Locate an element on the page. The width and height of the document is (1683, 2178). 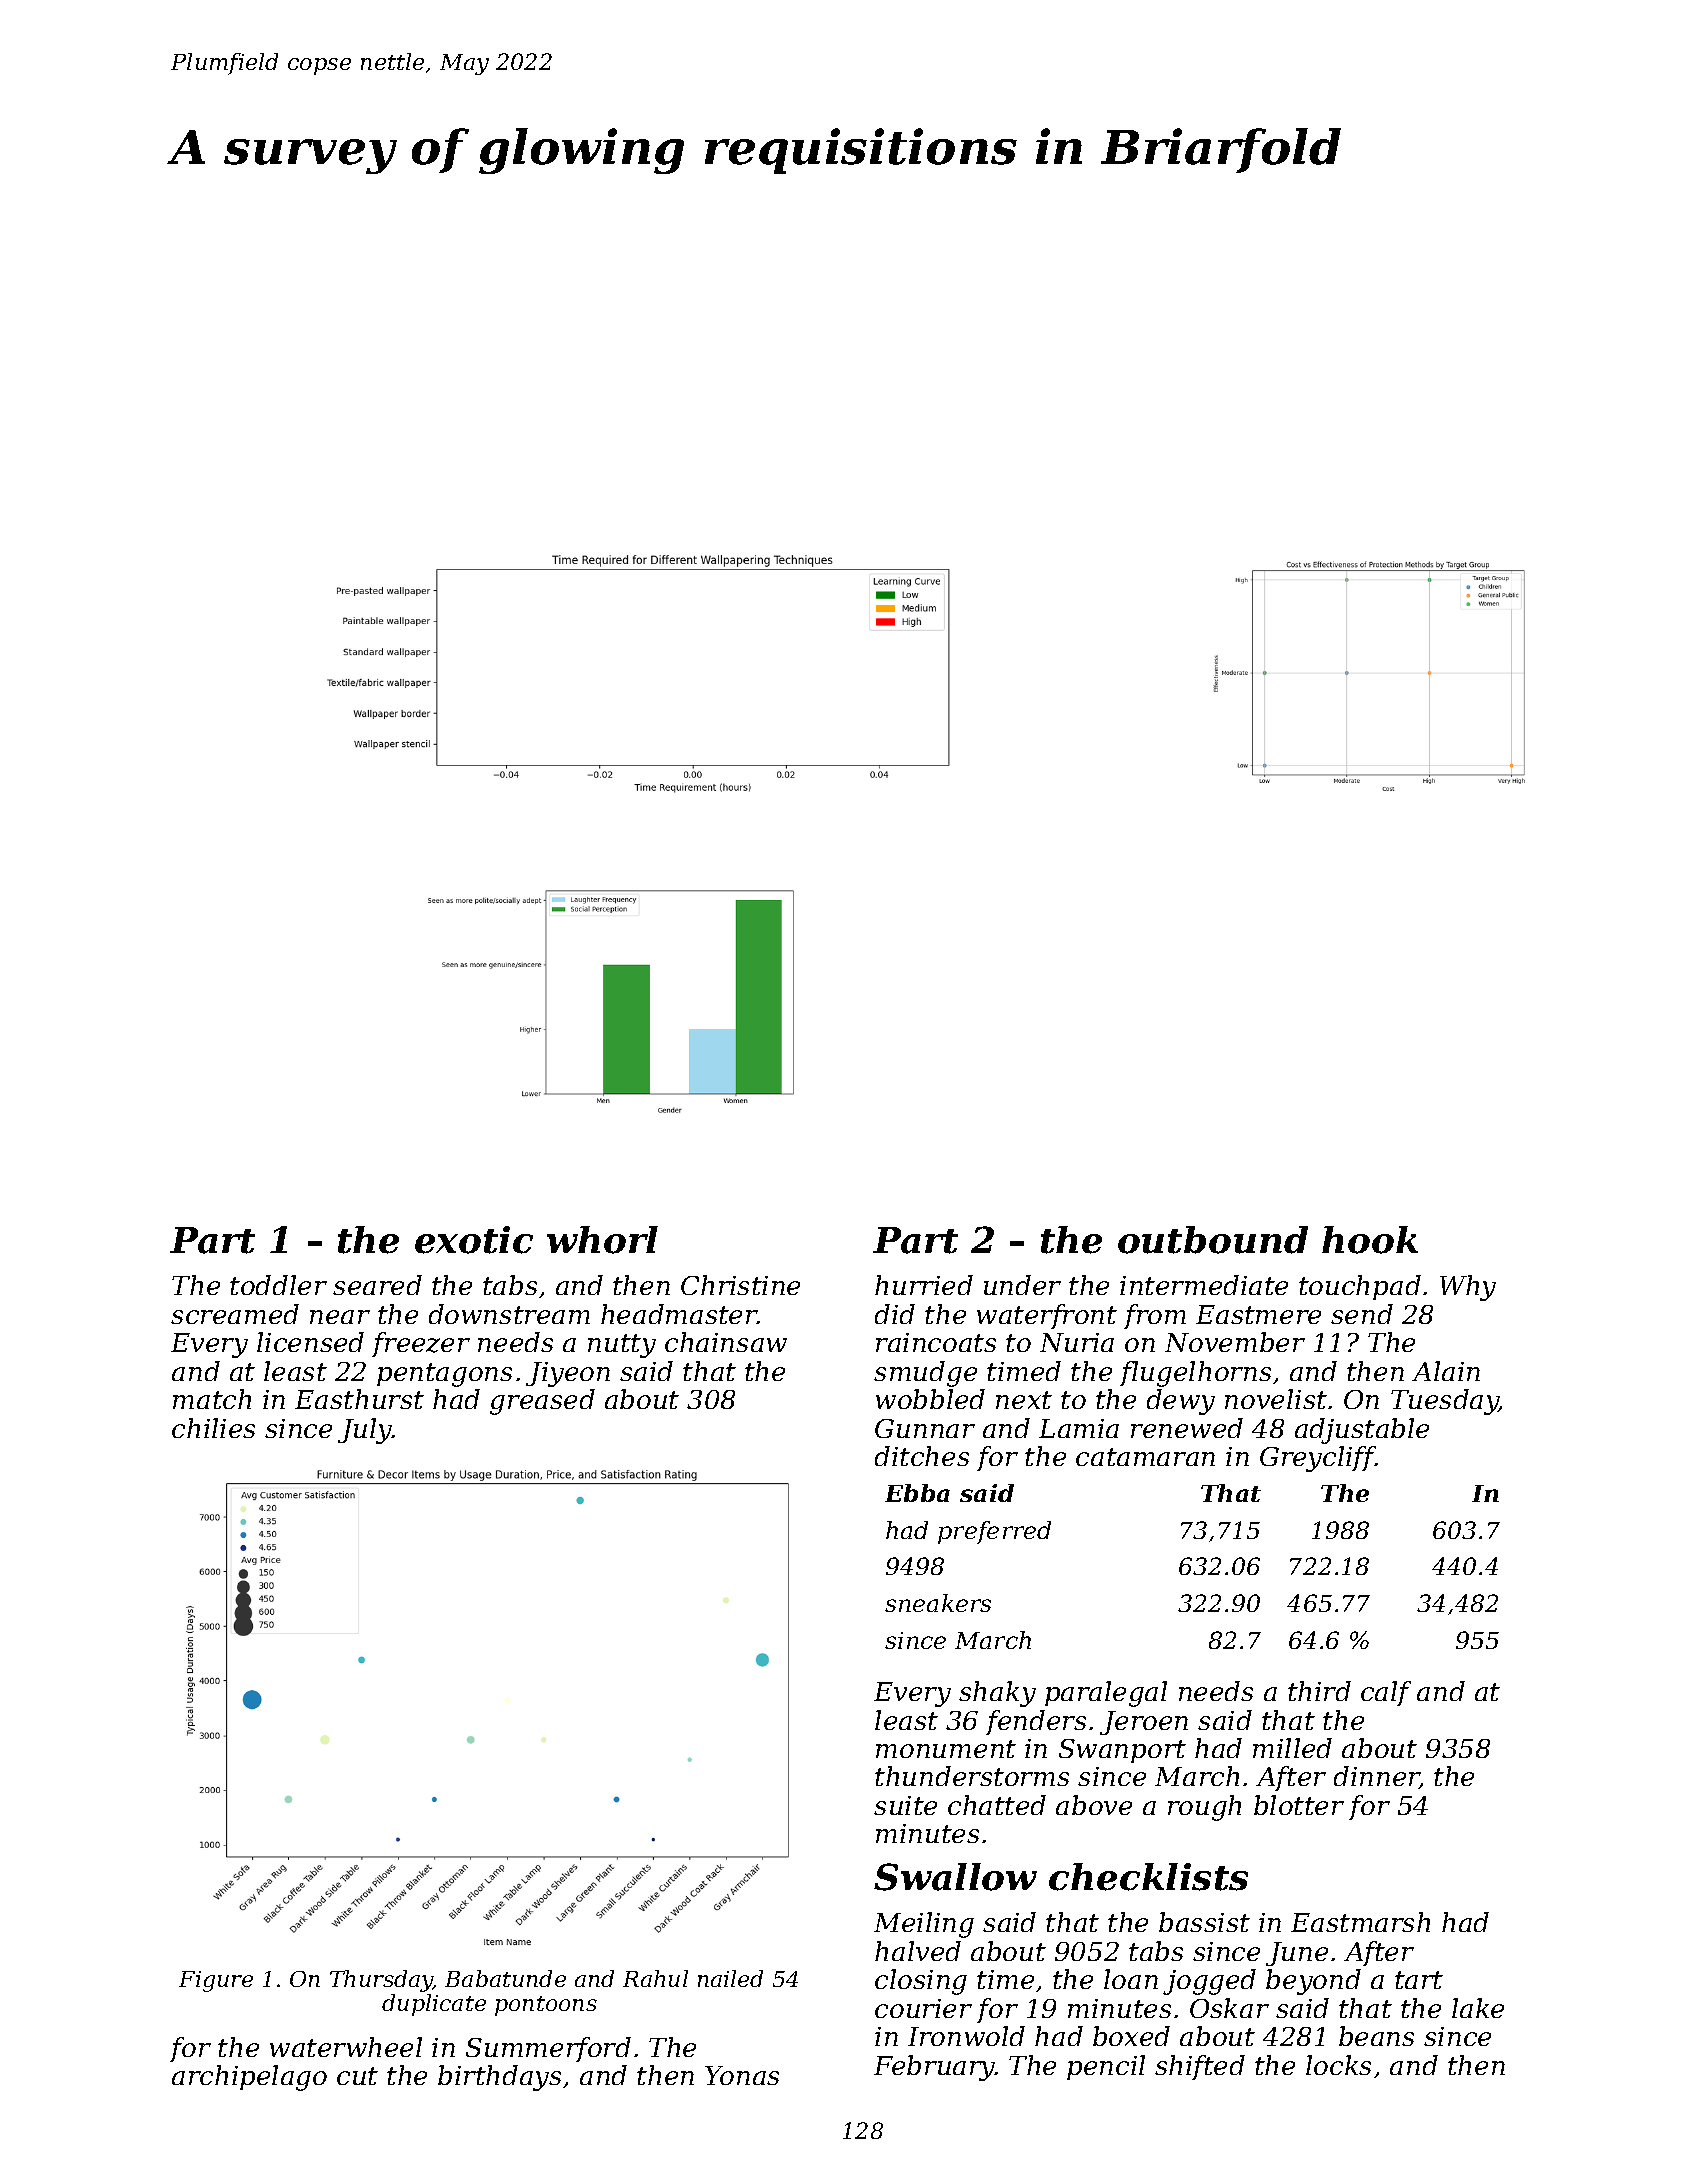
monument is located at coordinates (946, 1749).
